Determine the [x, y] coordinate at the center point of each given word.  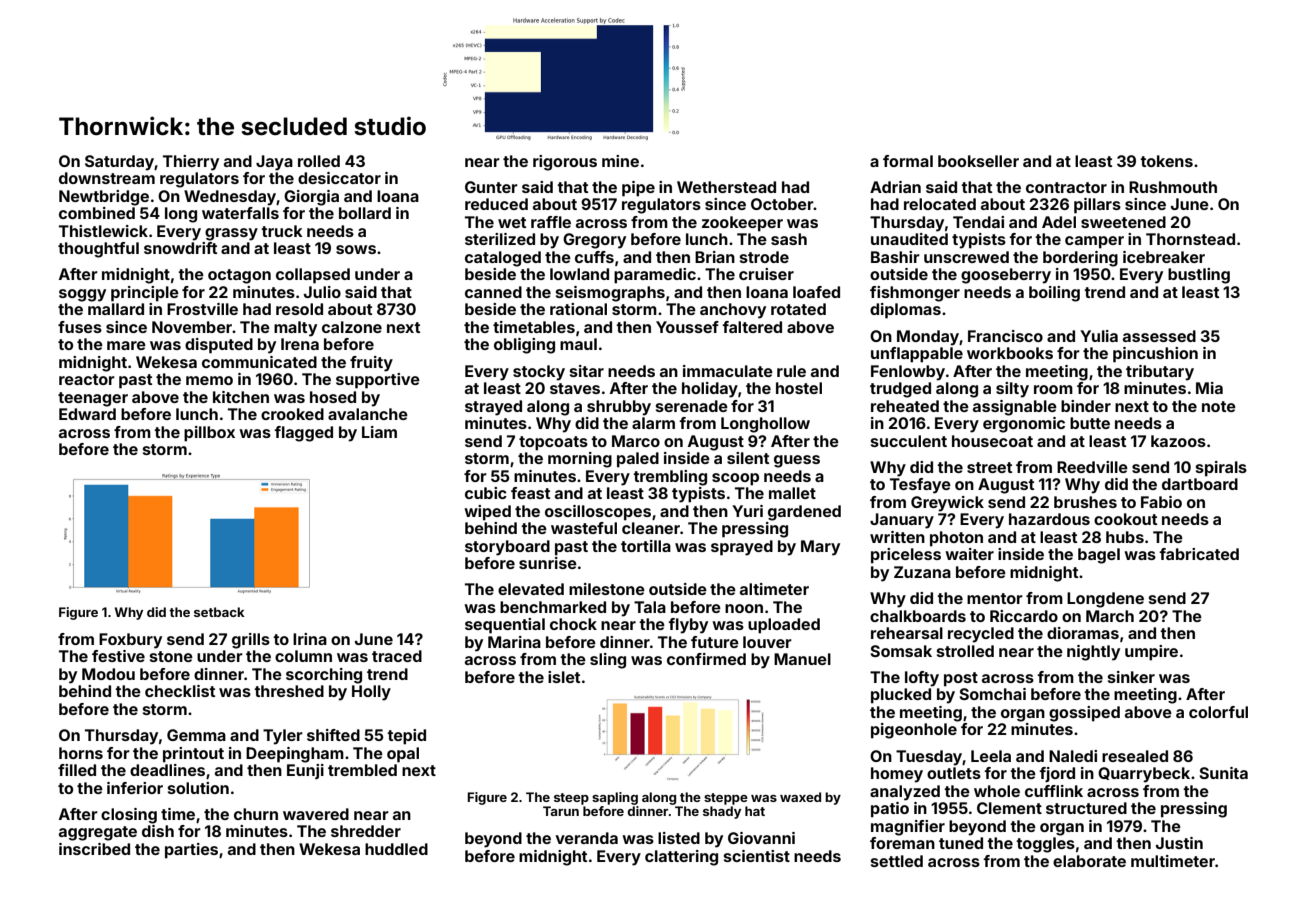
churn [256, 814]
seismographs [610, 294]
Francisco [1005, 336]
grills [251, 641]
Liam [379, 432]
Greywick [947, 504]
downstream [107, 178]
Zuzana [922, 572]
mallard [116, 309]
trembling [670, 478]
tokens [1166, 161]
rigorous [565, 163]
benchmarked [553, 607]
